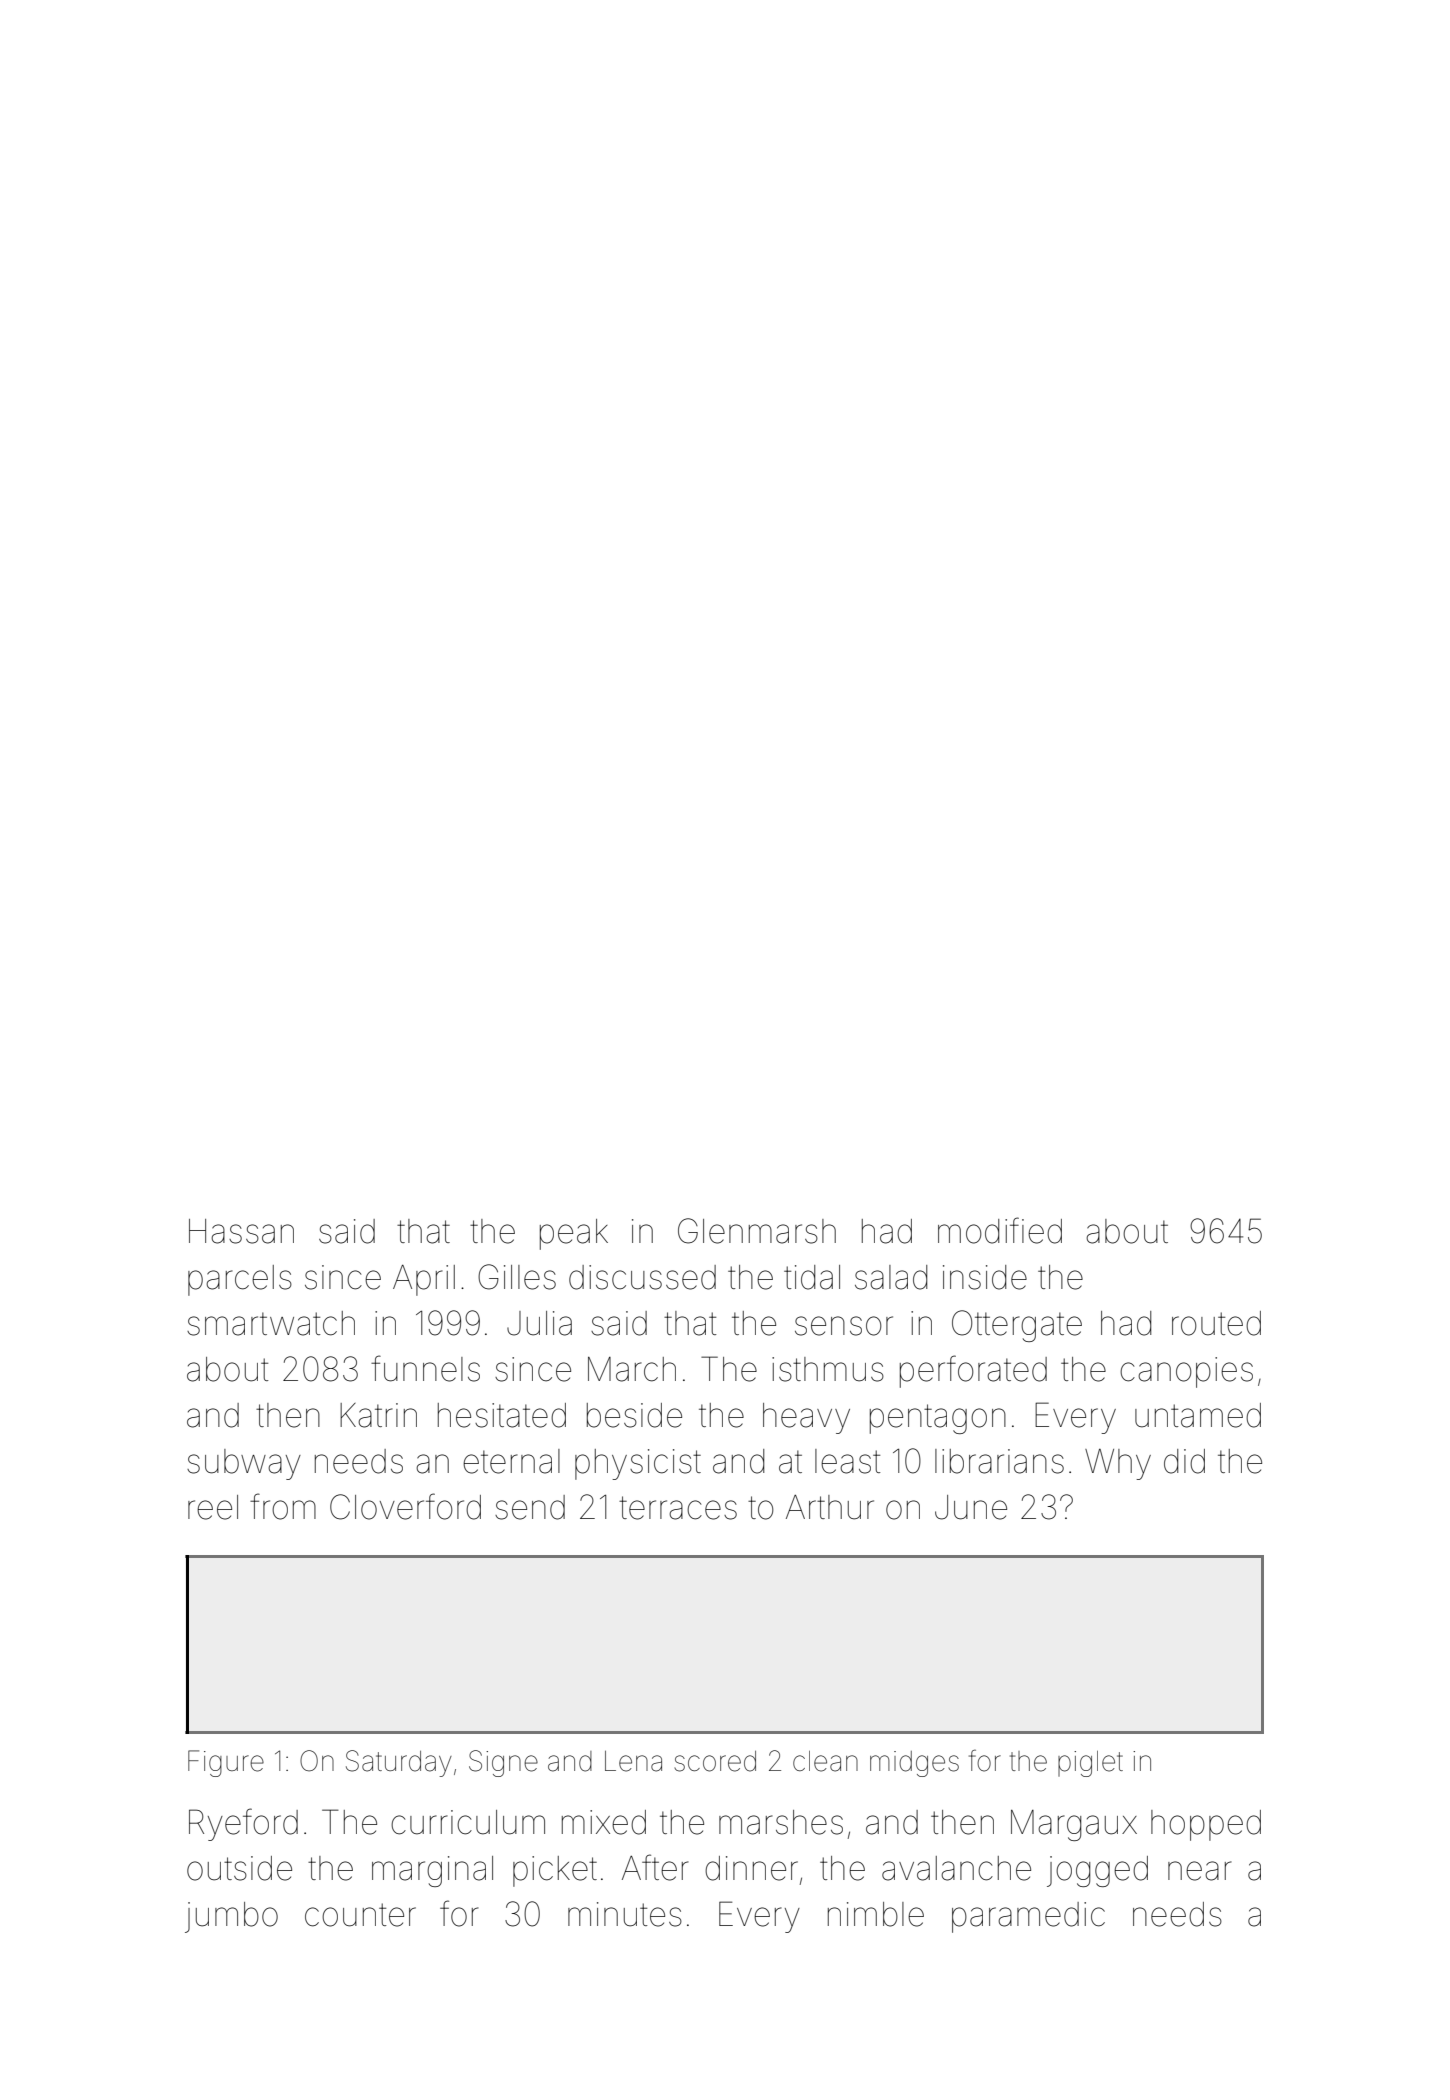 The width and height of the document is (1450, 2100). Describe the element at coordinates (241, 1231) in the document. I see `Hassan` at that location.
